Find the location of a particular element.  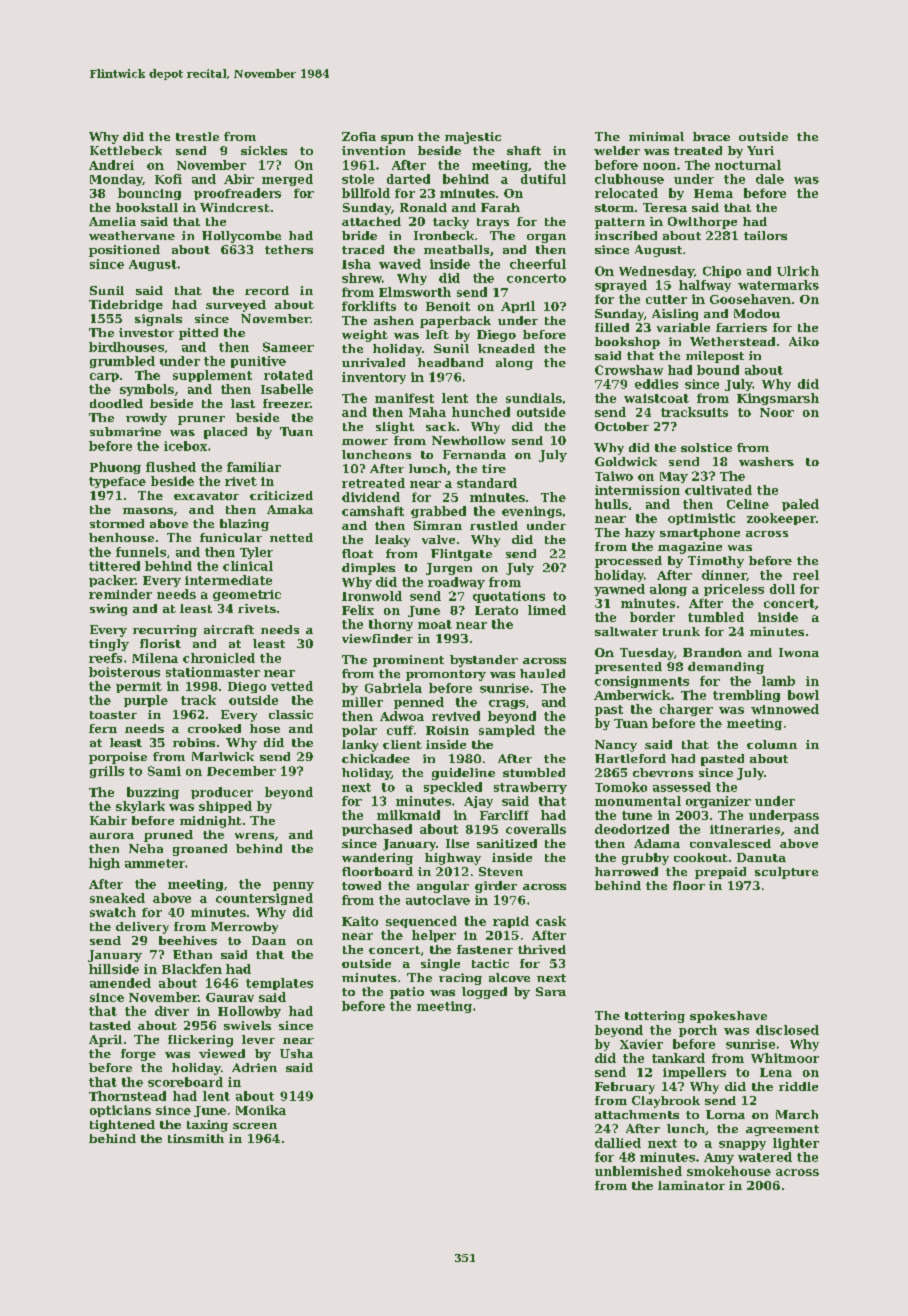

Andrei is located at coordinates (111, 165).
